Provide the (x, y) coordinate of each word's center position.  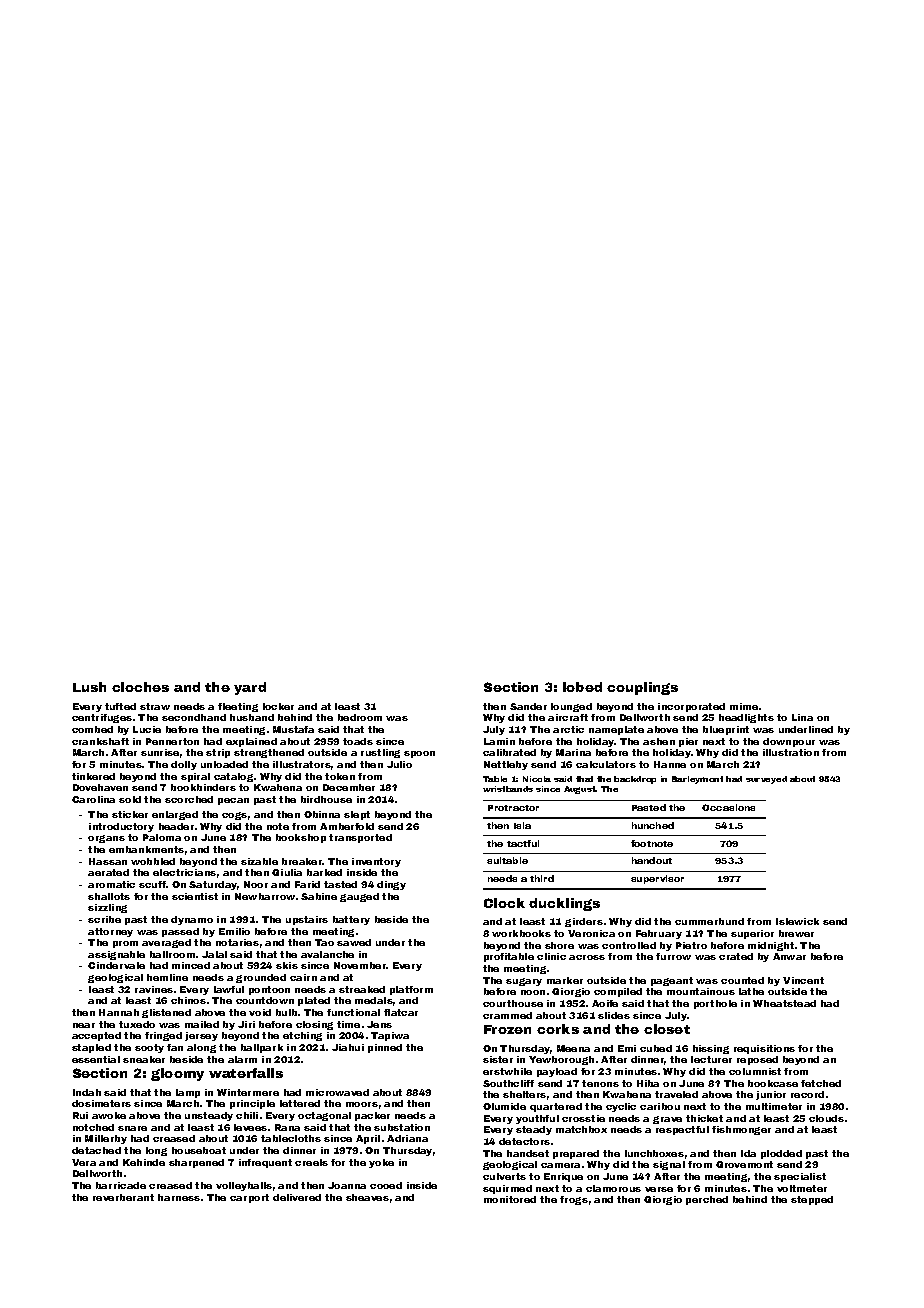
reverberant (123, 1197)
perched (707, 1200)
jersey (201, 1036)
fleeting (238, 707)
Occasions (728, 807)
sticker (130, 814)
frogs (574, 1200)
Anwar (789, 956)
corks (558, 1029)
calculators (606, 764)
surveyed (766, 780)
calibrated (509, 752)
